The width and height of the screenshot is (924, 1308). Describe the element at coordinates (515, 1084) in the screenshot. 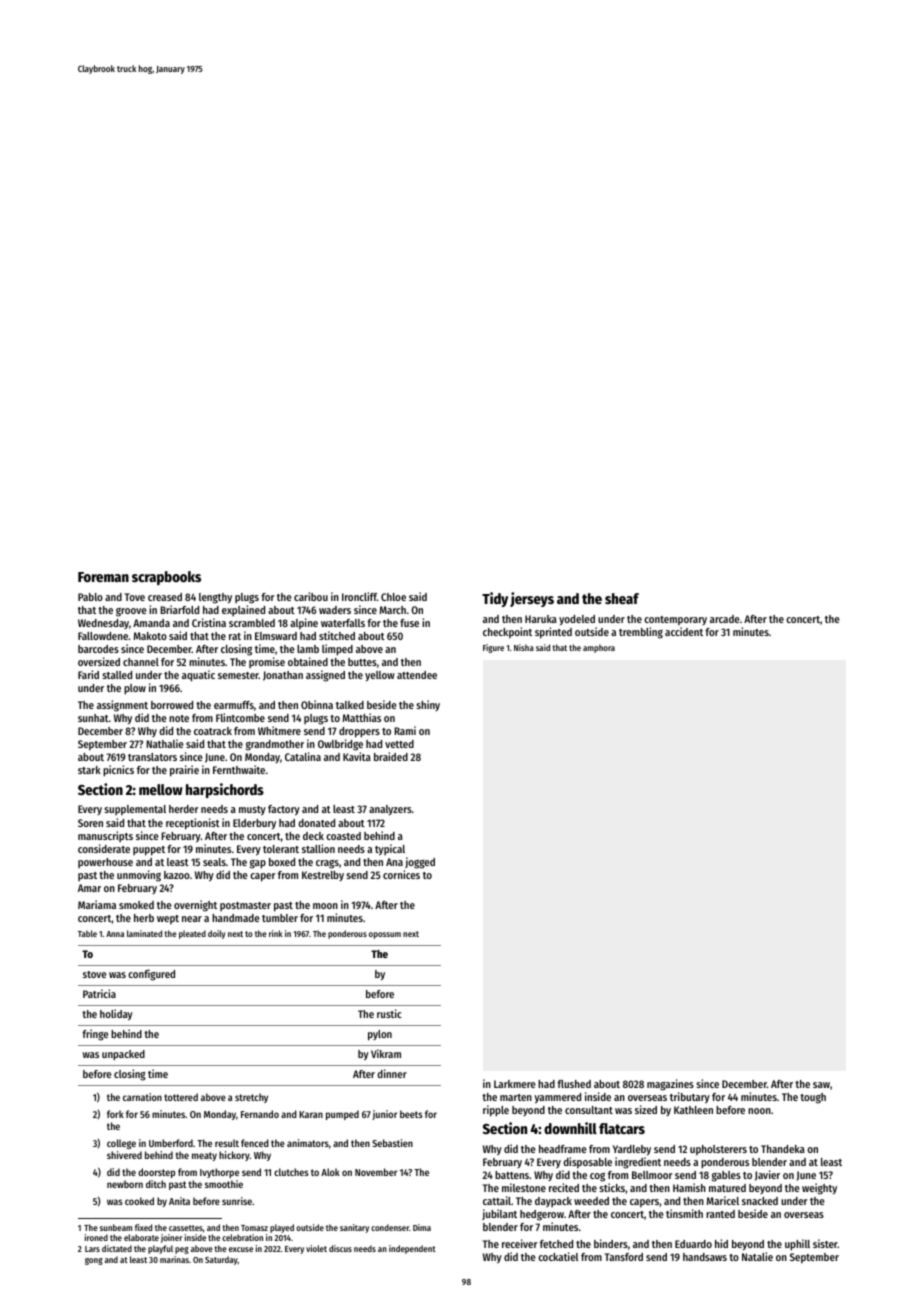

I see `Larkmere` at that location.
